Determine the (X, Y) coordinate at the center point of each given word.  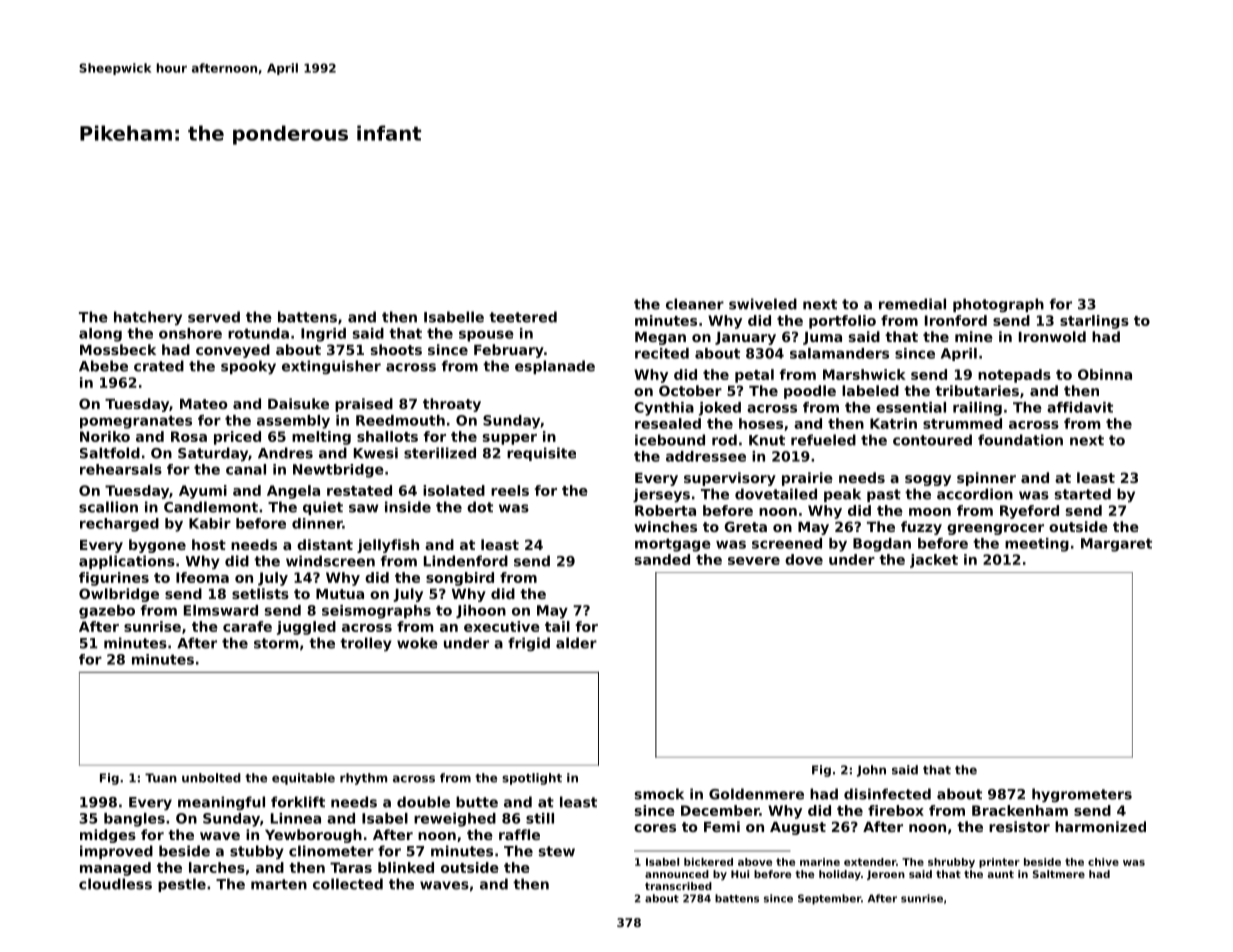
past (884, 495)
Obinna (1105, 374)
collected (348, 884)
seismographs (376, 612)
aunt (1001, 874)
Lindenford (466, 561)
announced (677, 874)
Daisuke (298, 403)
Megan (660, 338)
